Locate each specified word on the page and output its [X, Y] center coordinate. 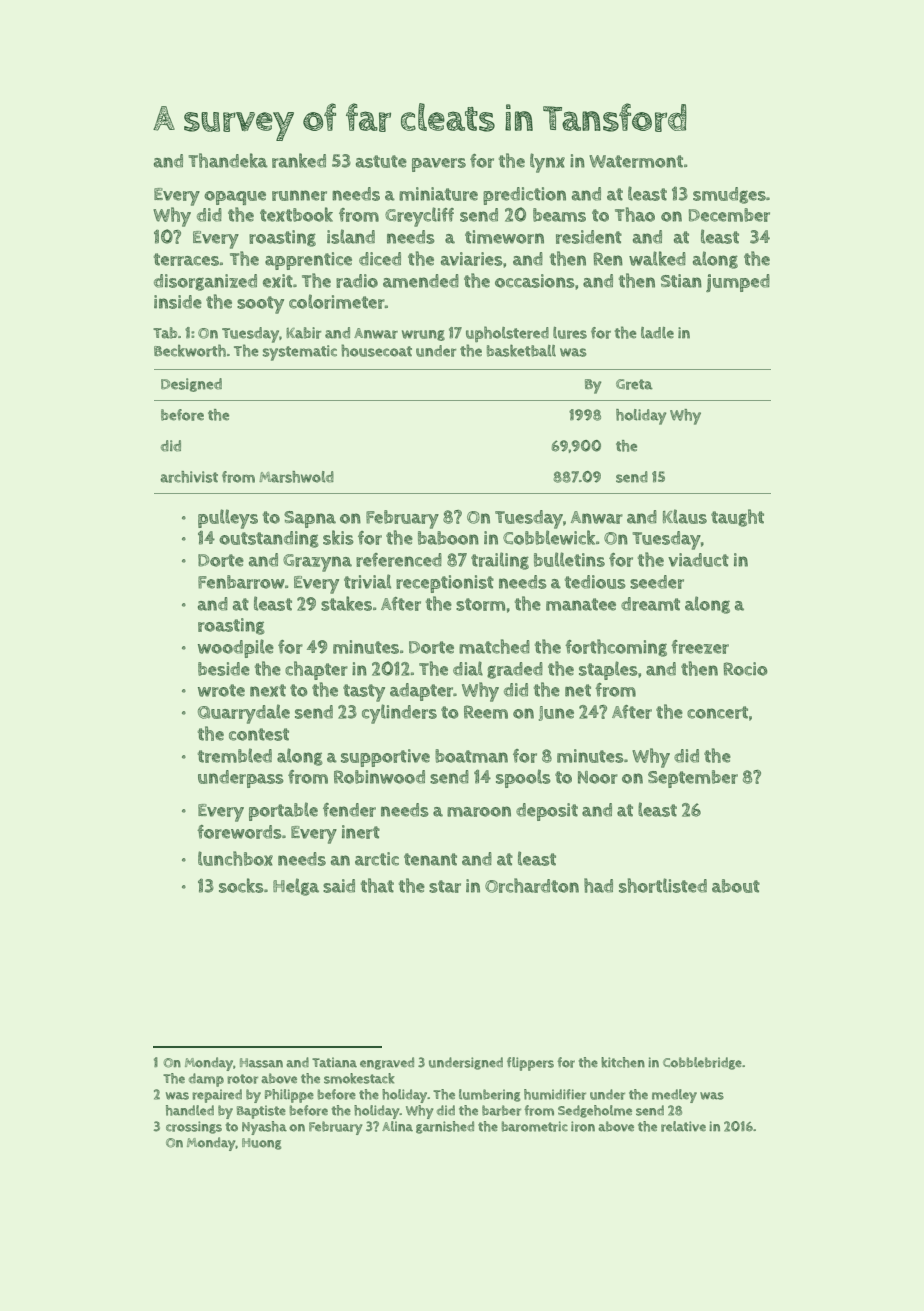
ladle [657, 333]
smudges [729, 195]
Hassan [261, 1063]
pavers [439, 165]
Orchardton [532, 885]
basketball [521, 350]
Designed [191, 385]
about [736, 886]
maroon [479, 811]
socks [241, 885]
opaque [235, 198]
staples [608, 670]
